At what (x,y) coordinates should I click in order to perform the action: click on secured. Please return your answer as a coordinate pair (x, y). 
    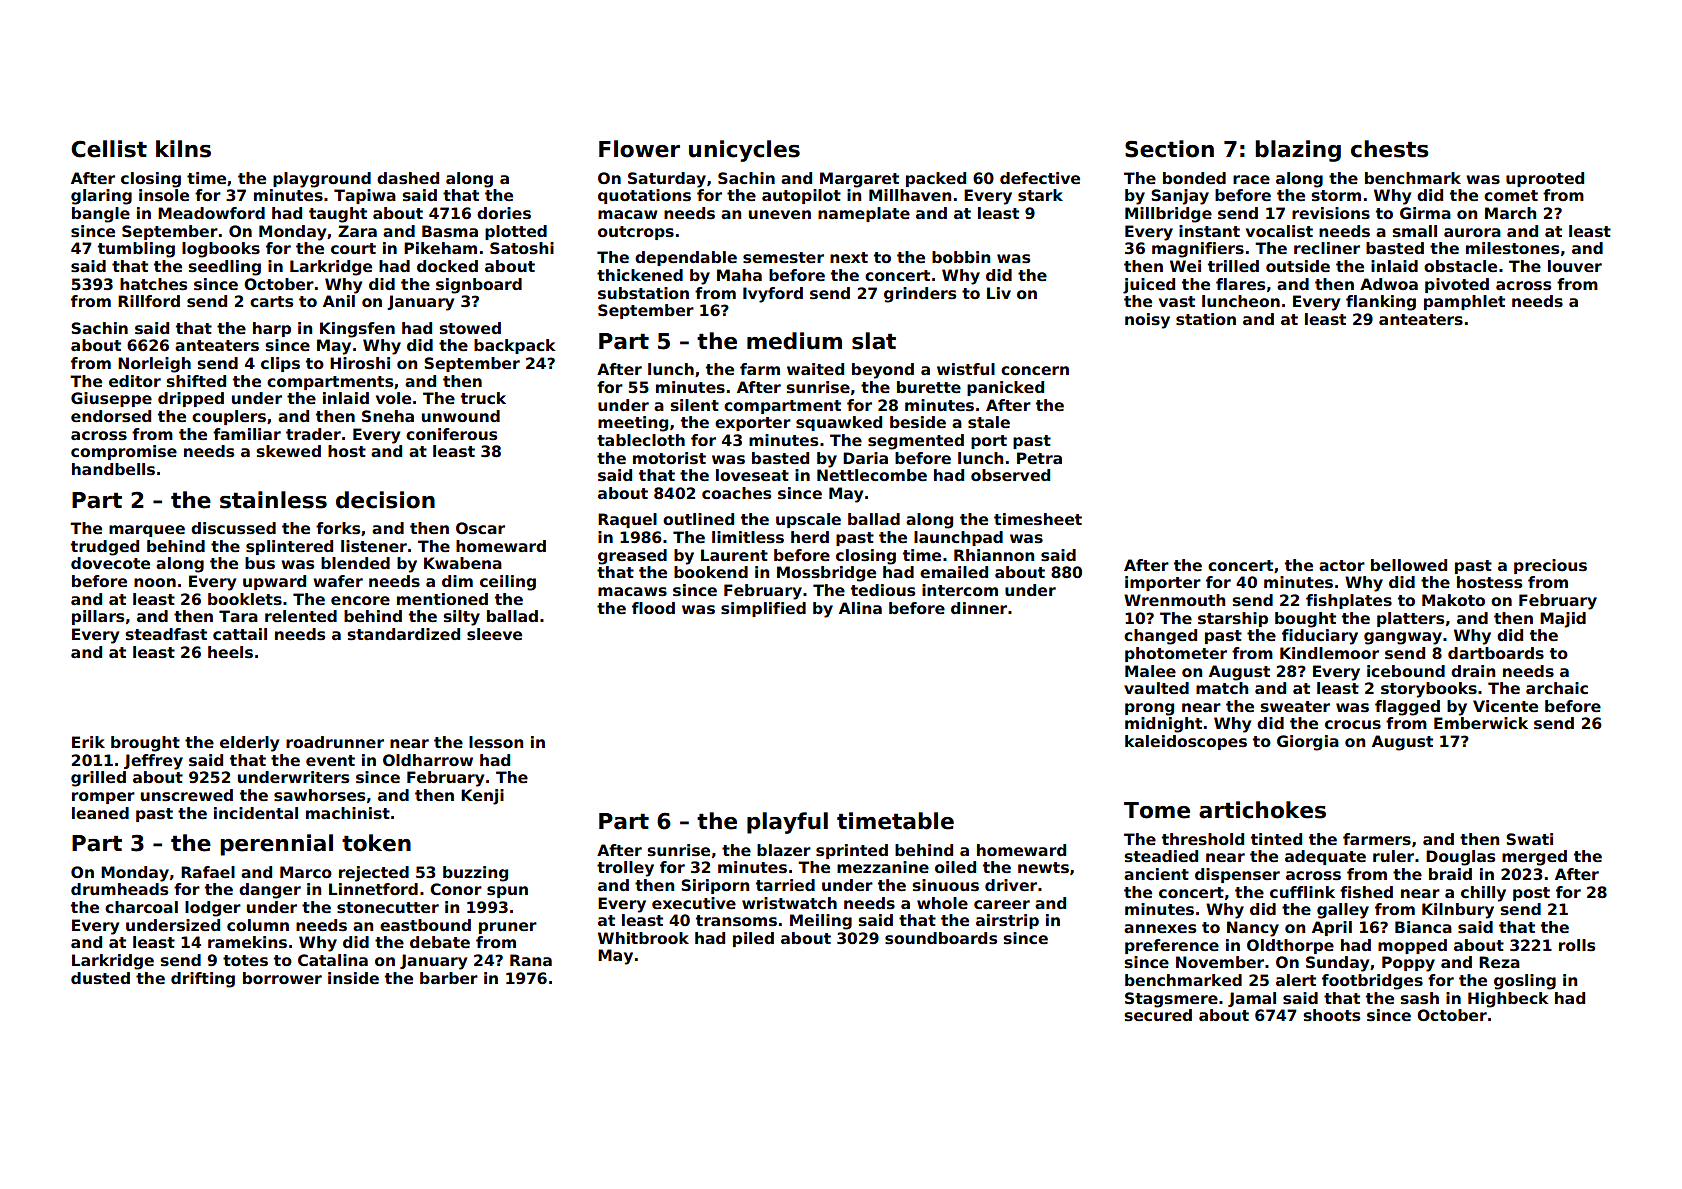
    Looking at the image, I should click on (1158, 1015).
